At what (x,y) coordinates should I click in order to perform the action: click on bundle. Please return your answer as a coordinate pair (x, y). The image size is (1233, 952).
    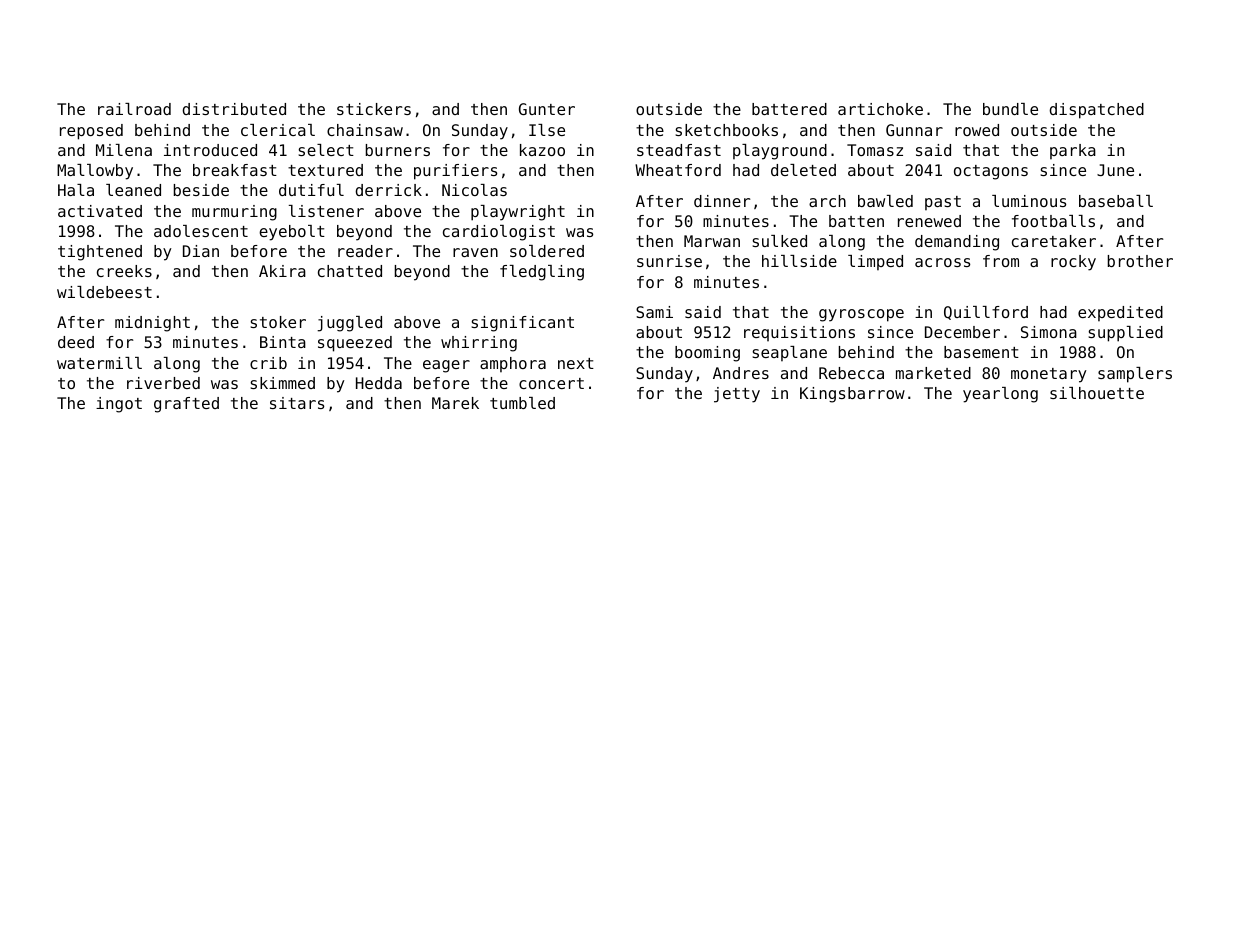
    Looking at the image, I should click on (1010, 109).
